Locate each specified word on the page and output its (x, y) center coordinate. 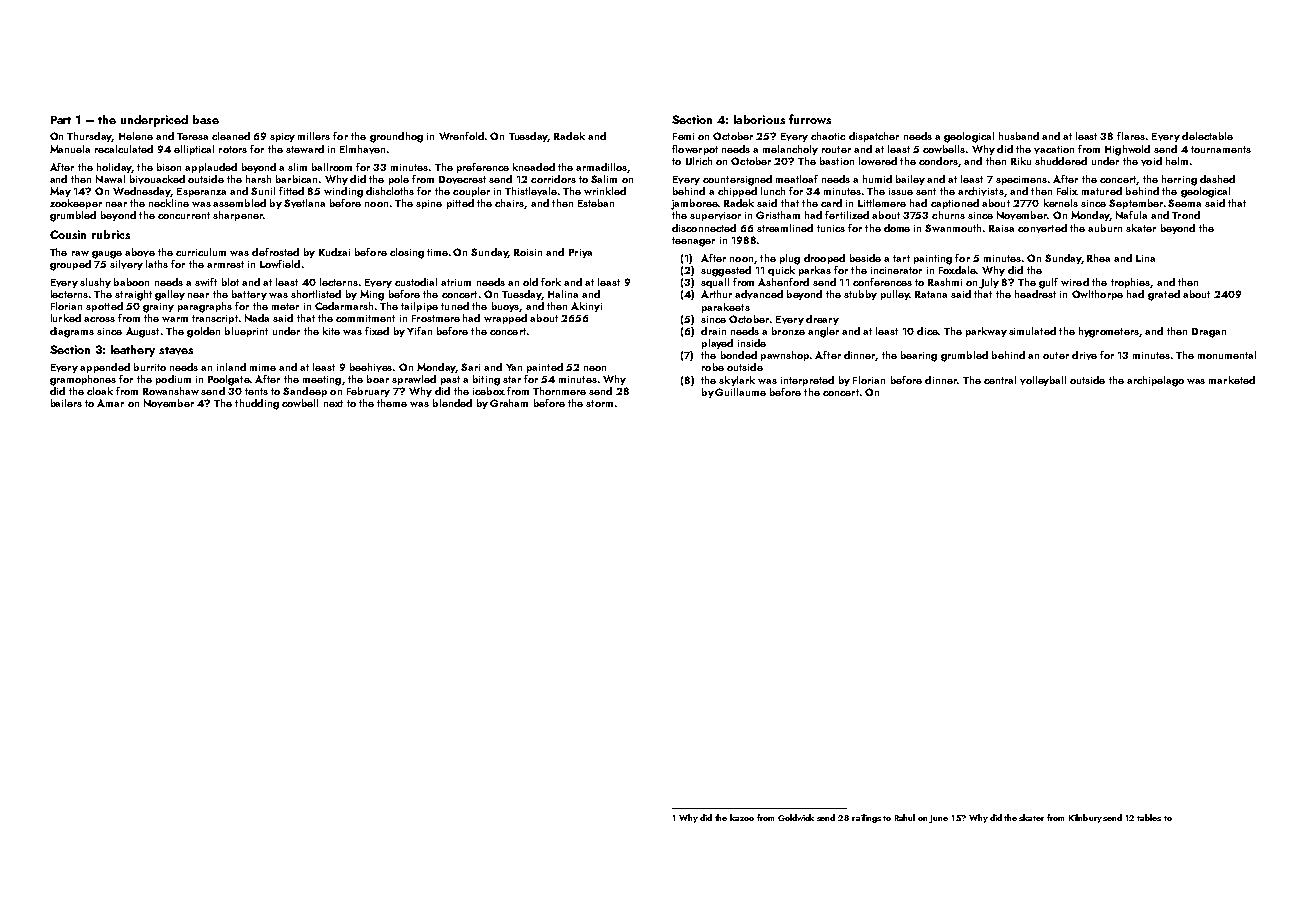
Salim (604, 179)
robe (713, 367)
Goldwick (796, 817)
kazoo (742, 817)
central (1000, 380)
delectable (1207, 136)
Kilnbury (1085, 818)
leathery (133, 351)
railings (866, 818)
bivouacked (157, 179)
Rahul (905, 817)
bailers (66, 403)
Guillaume (740, 392)
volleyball (1043, 381)
